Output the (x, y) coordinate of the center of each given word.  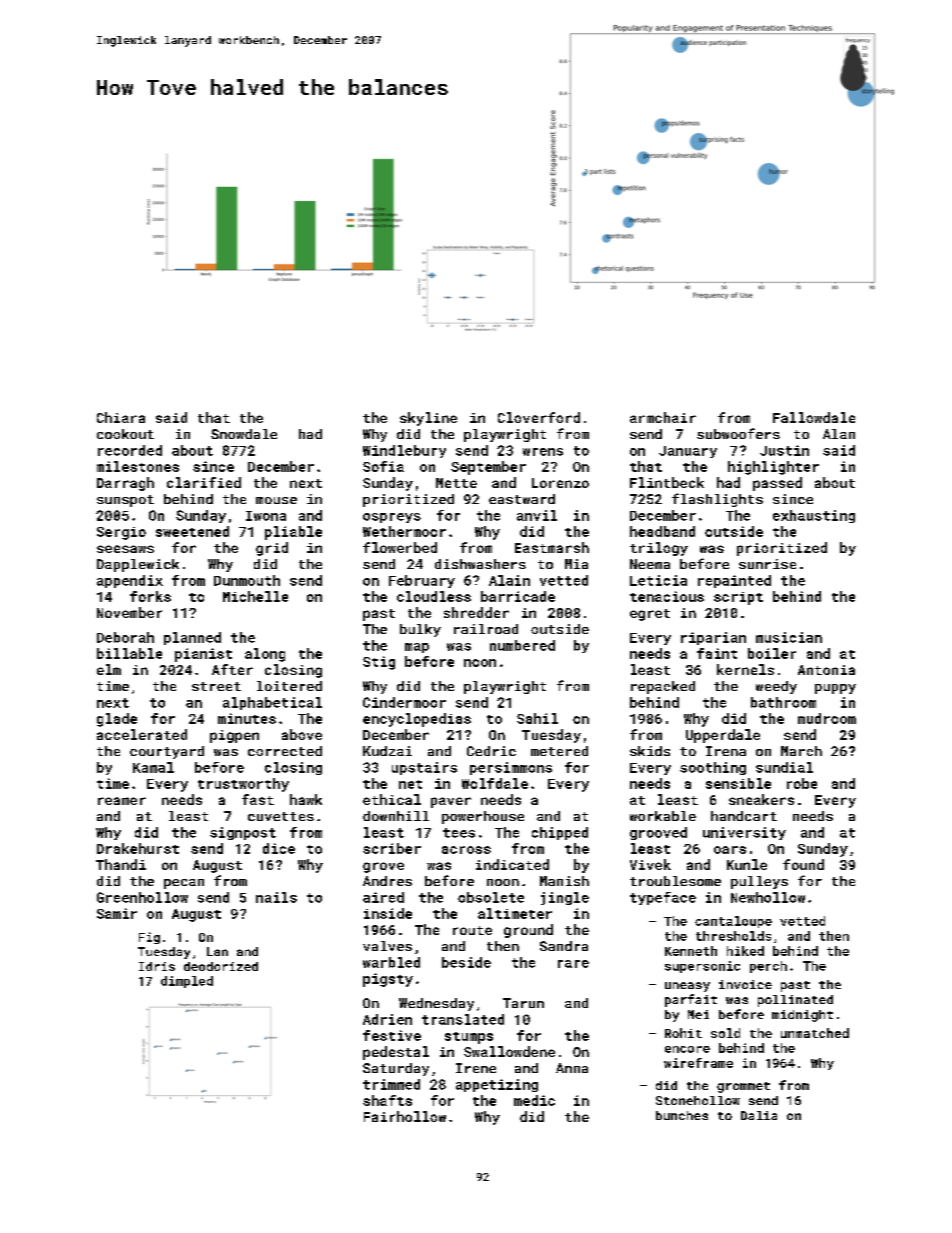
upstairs (424, 768)
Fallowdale (814, 417)
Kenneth (691, 951)
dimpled (187, 982)
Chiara (121, 417)
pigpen (234, 736)
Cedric (491, 751)
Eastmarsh (552, 547)
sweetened (192, 531)
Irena (726, 751)
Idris (157, 966)
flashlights (717, 500)
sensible (738, 783)
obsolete (491, 897)
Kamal (153, 767)
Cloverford (539, 417)
